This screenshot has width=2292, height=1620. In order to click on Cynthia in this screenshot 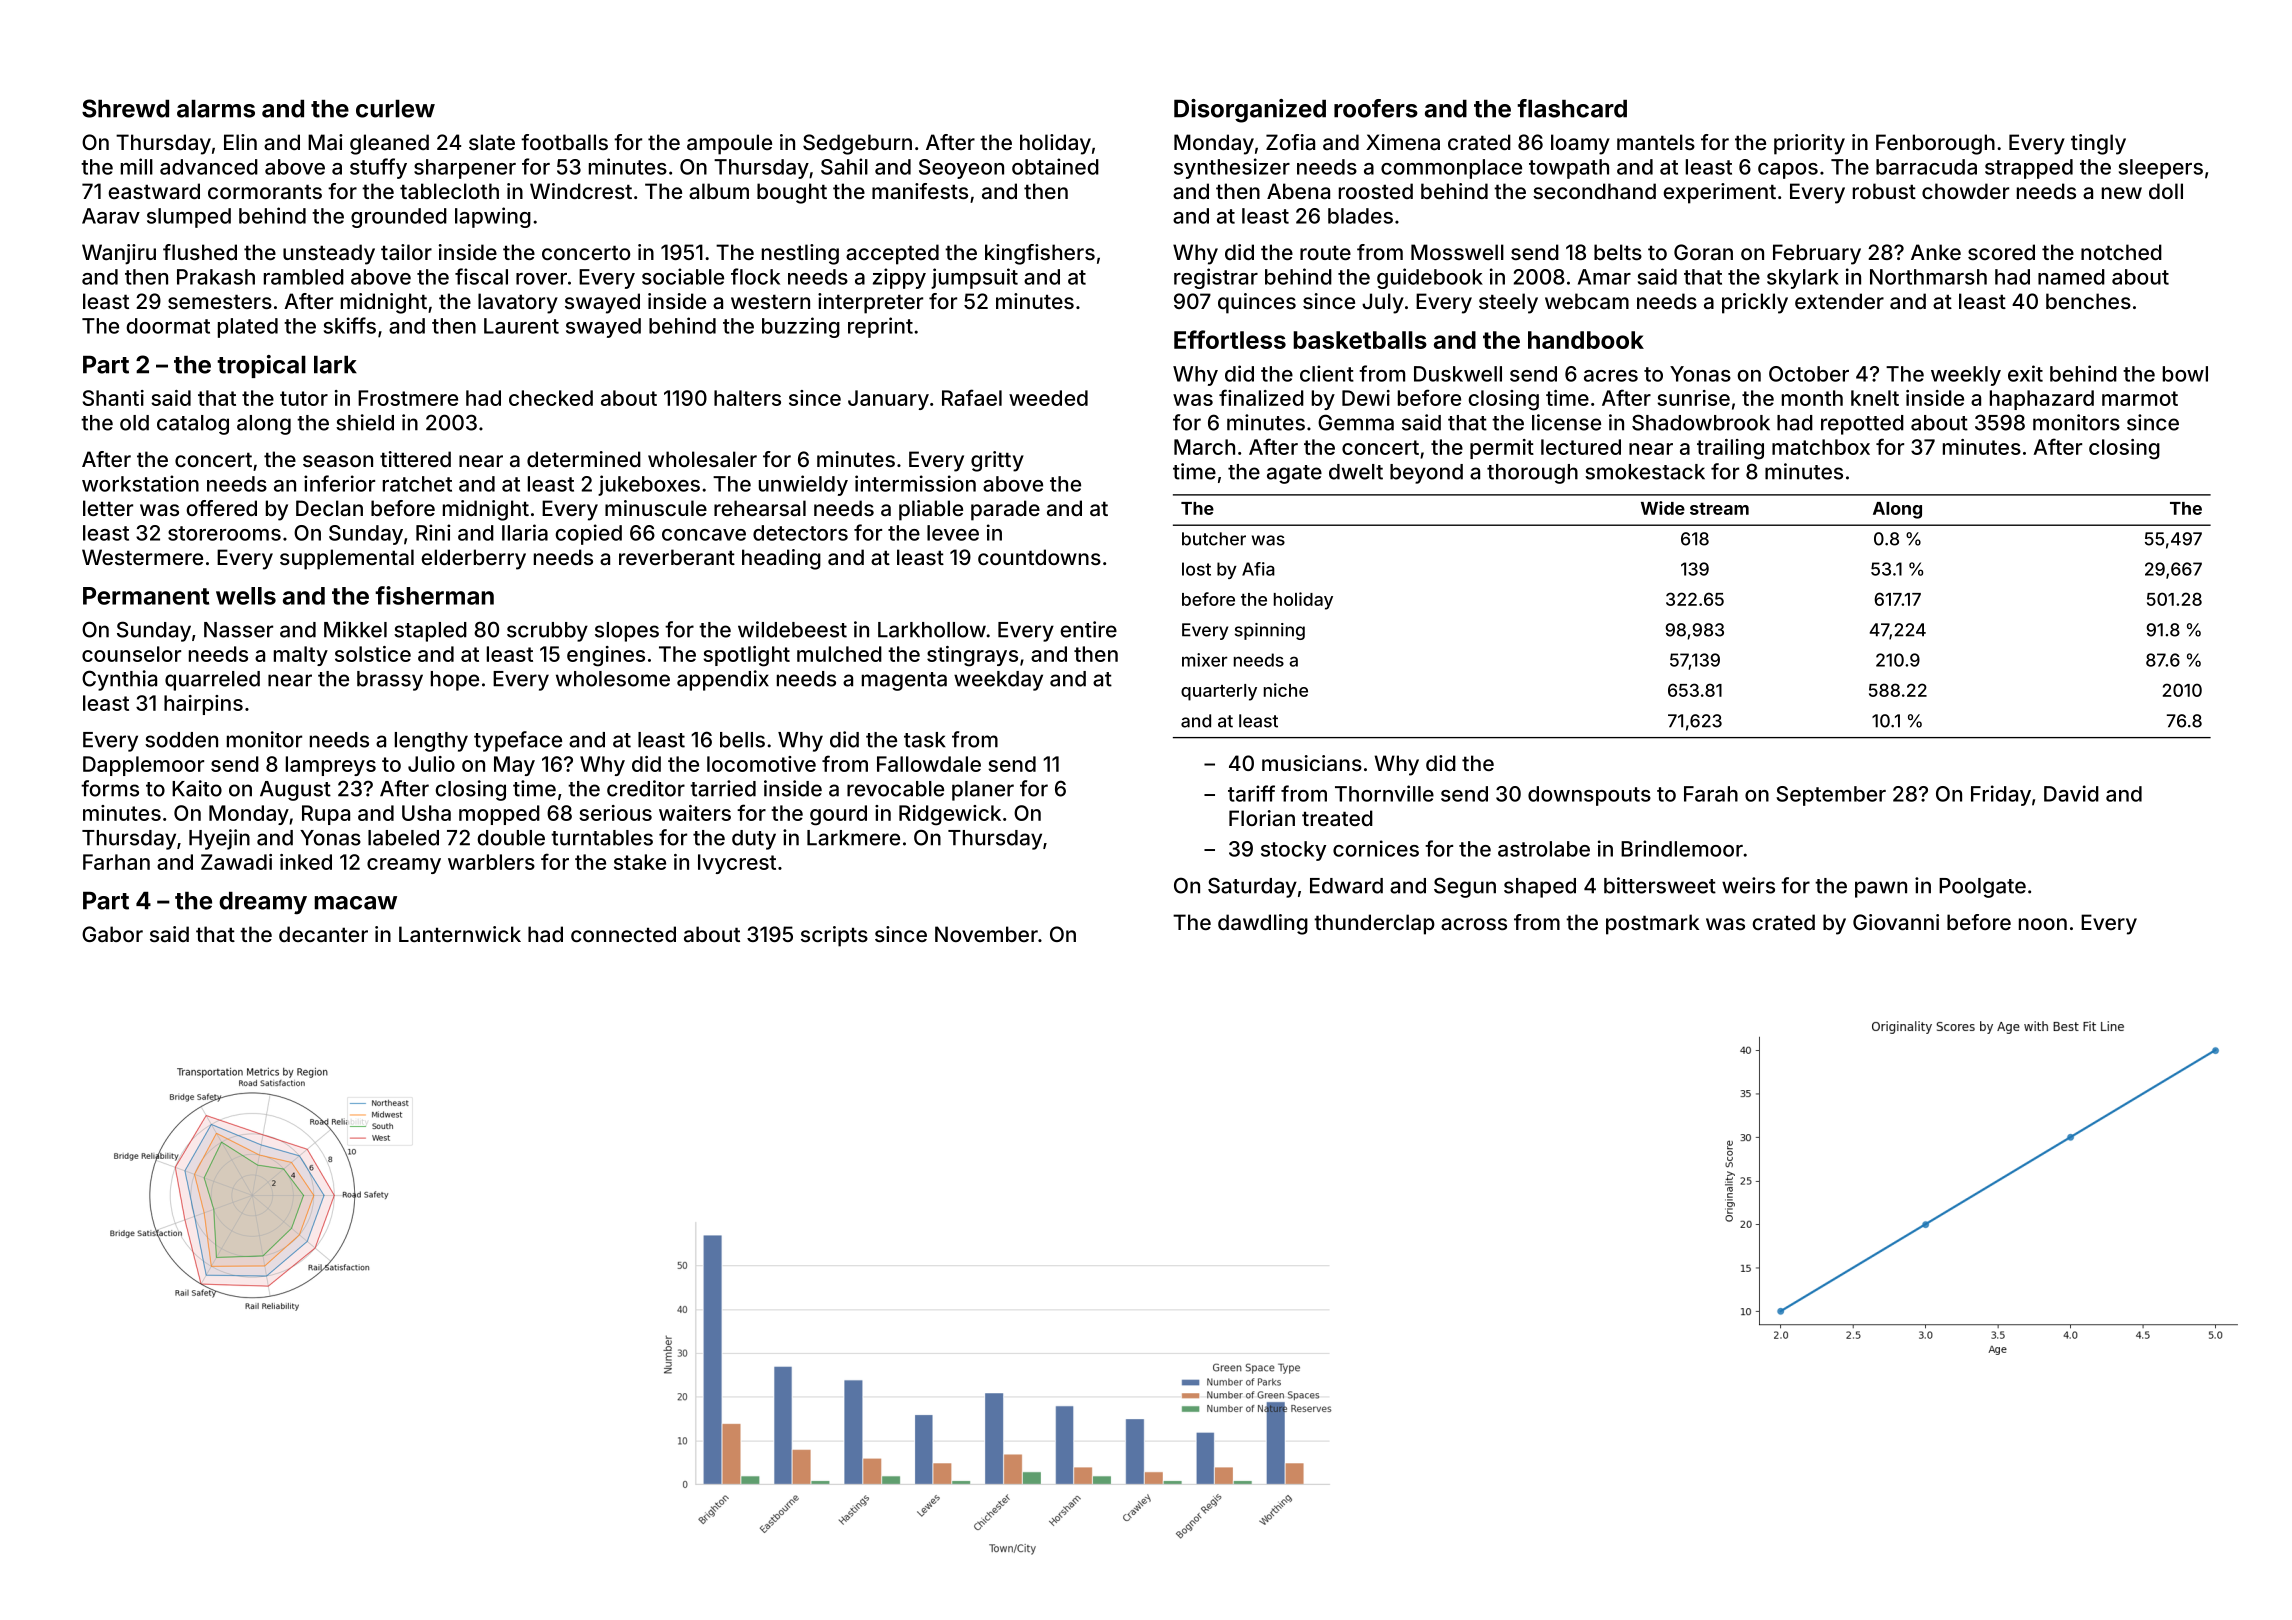, I will do `click(119, 680)`.
